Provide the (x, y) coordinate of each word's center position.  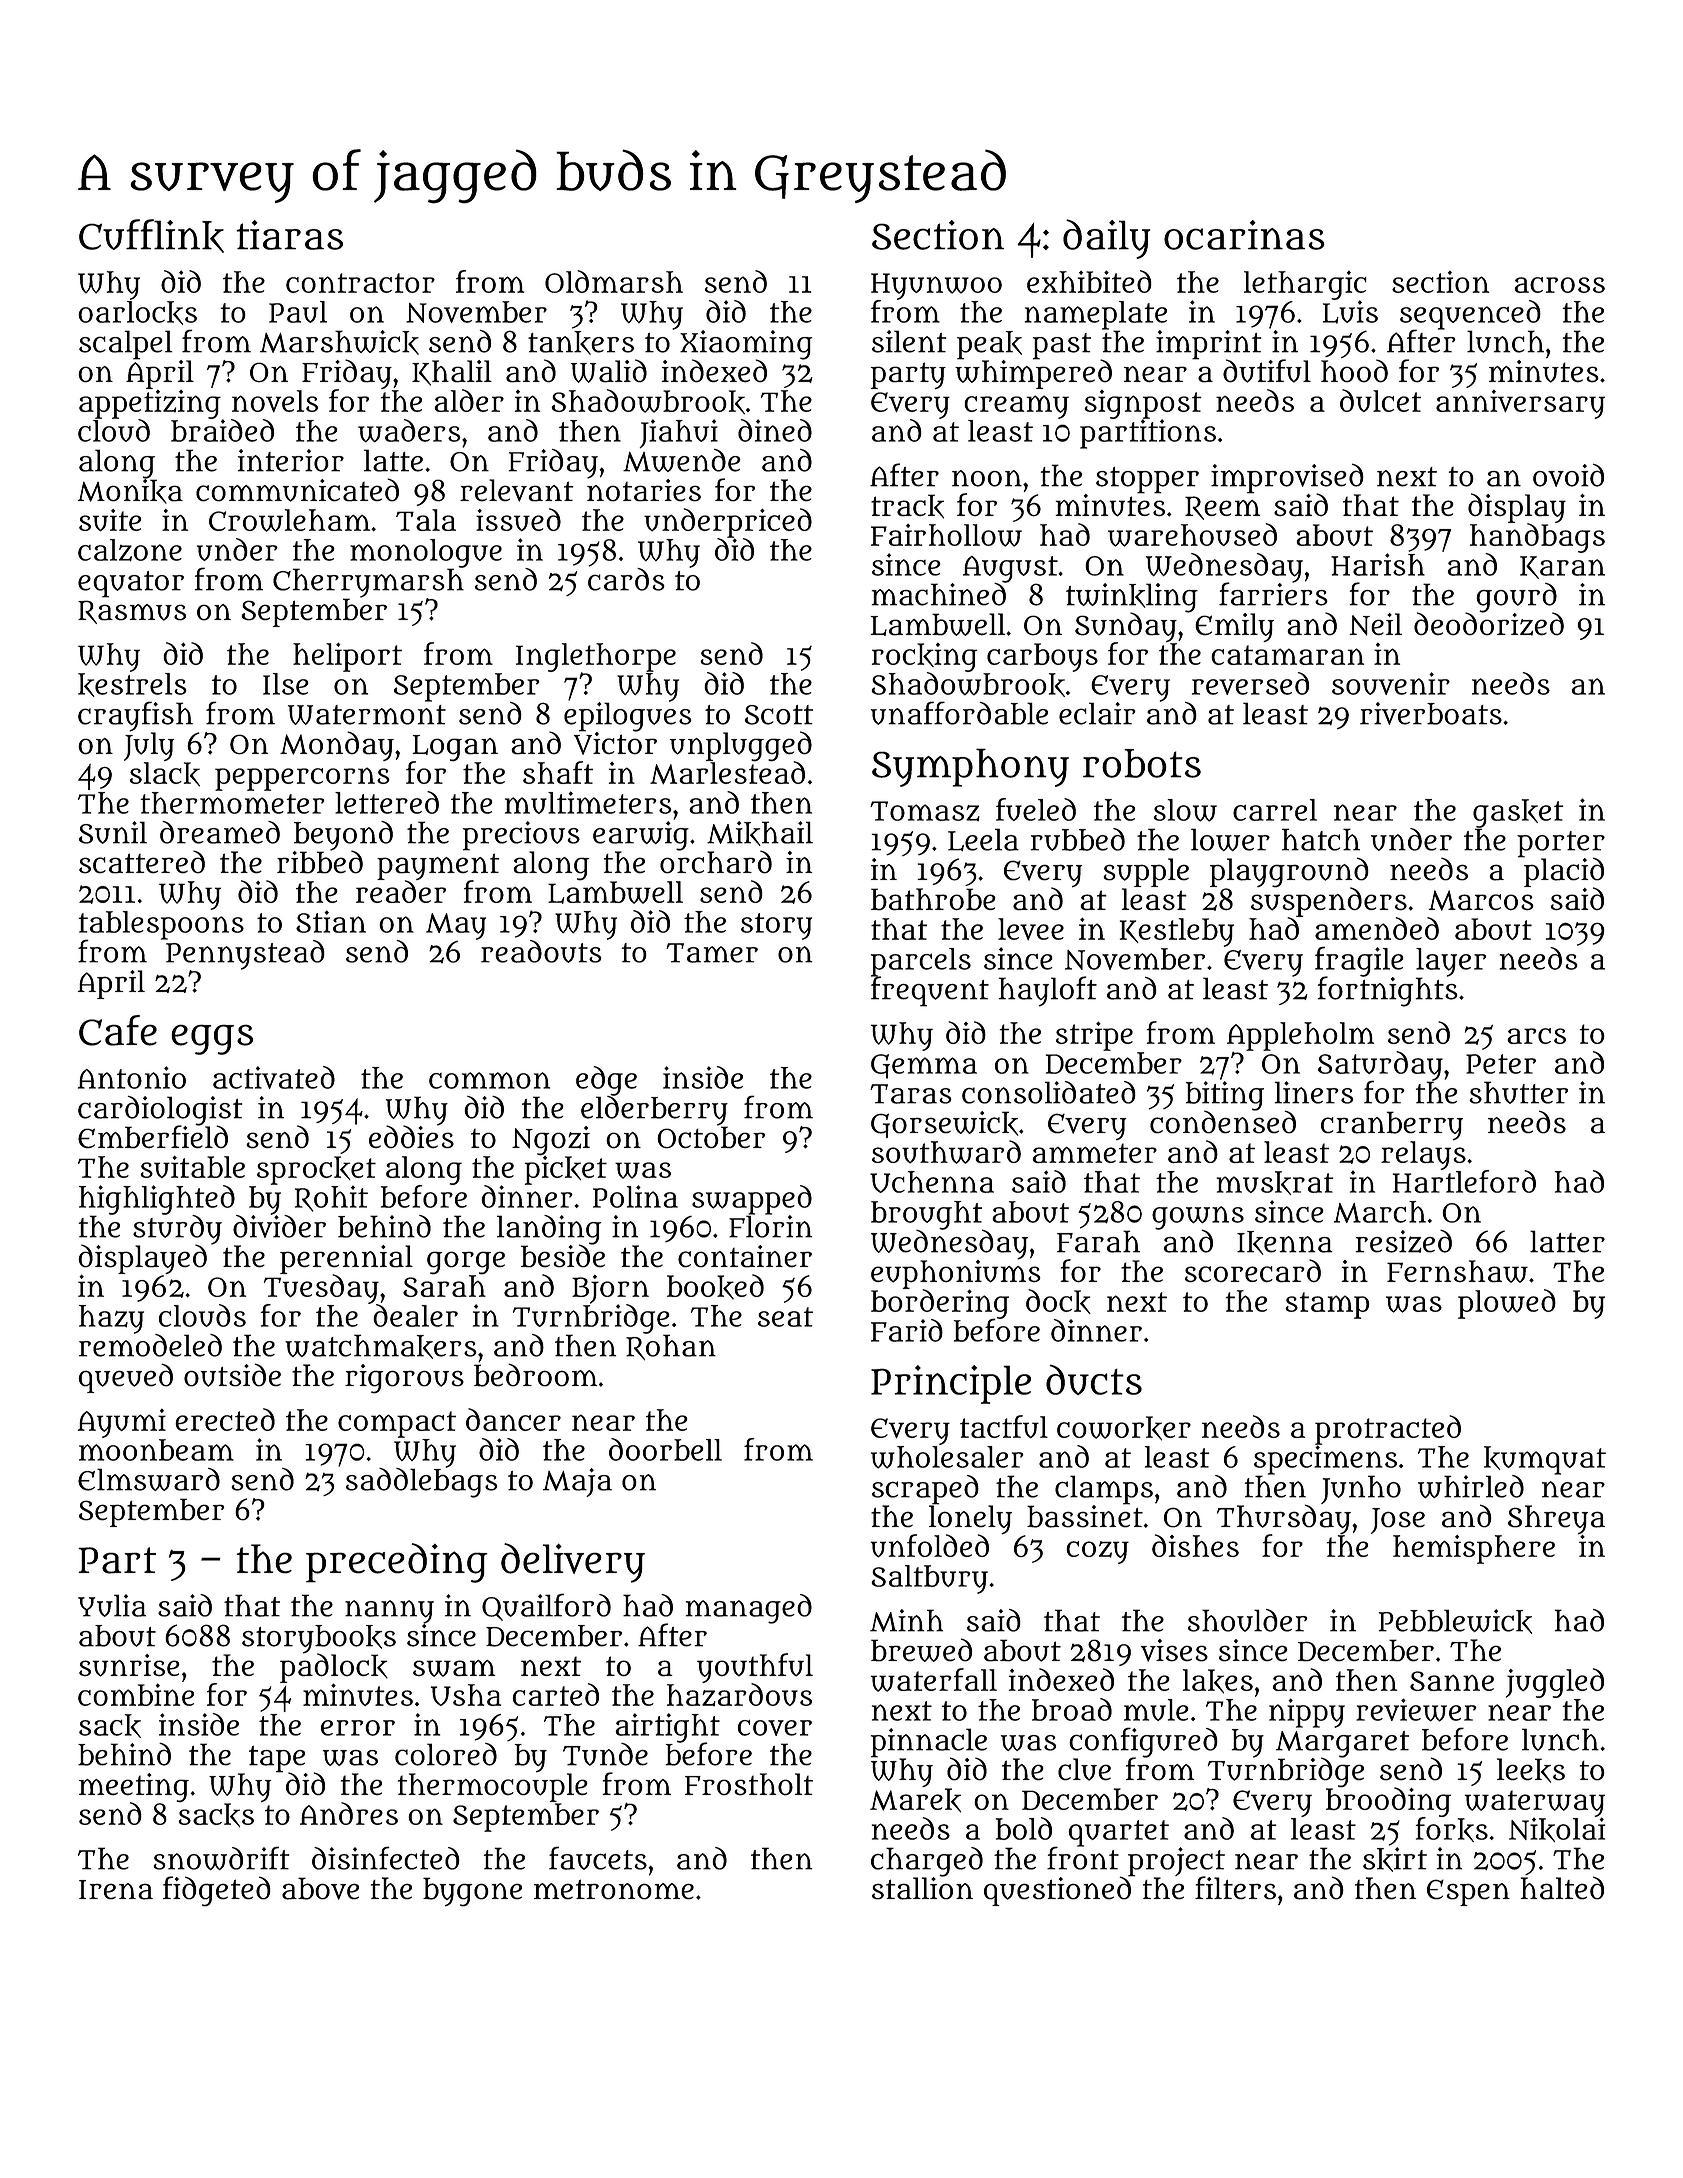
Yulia (112, 1605)
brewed (921, 1650)
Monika (130, 491)
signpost (1143, 404)
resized (1403, 1241)
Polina (635, 1196)
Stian (331, 921)
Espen (1468, 1893)
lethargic (1305, 285)
